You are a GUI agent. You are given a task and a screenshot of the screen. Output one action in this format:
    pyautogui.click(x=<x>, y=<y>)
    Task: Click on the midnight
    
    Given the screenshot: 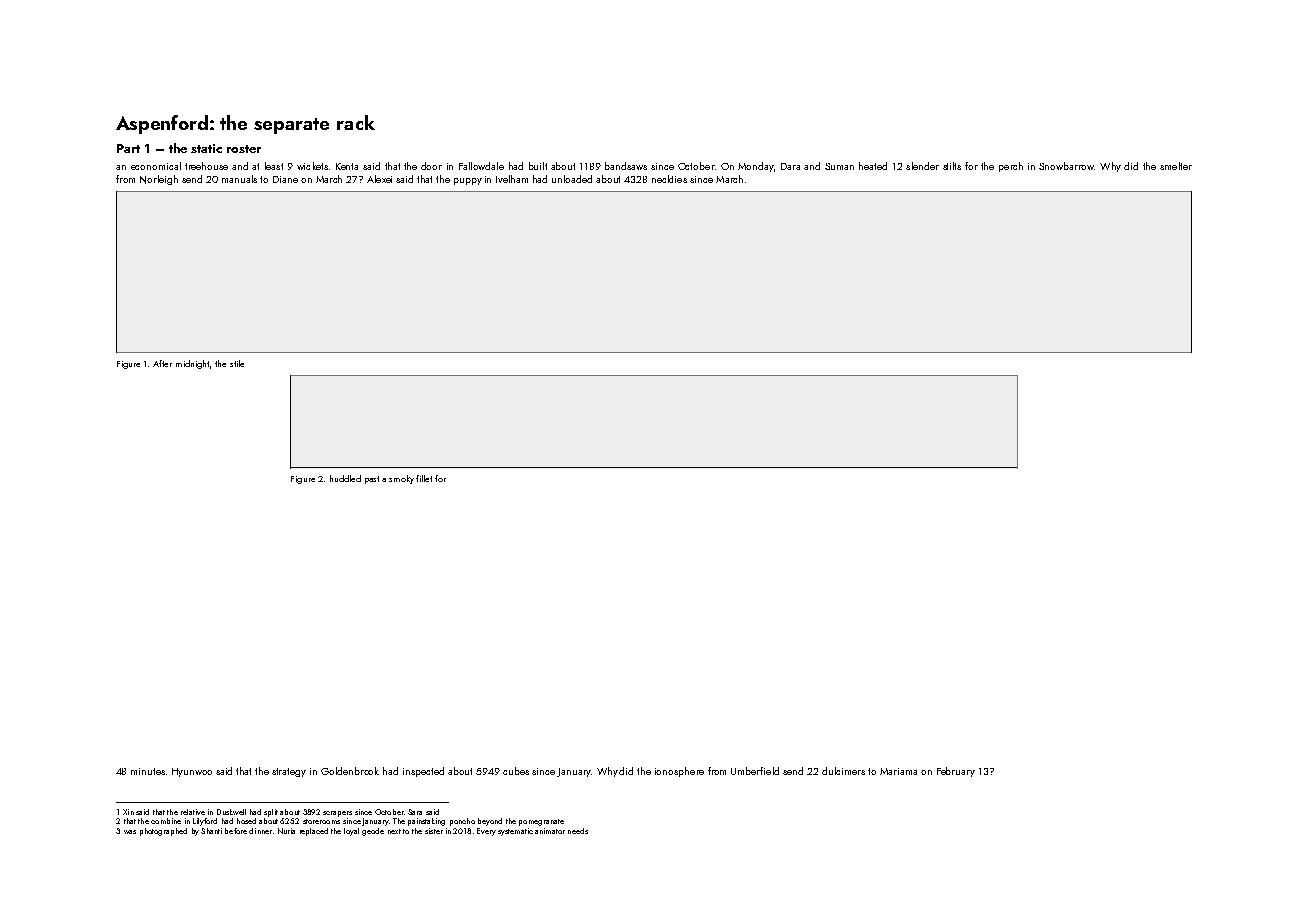 What is the action you would take?
    pyautogui.click(x=192, y=364)
